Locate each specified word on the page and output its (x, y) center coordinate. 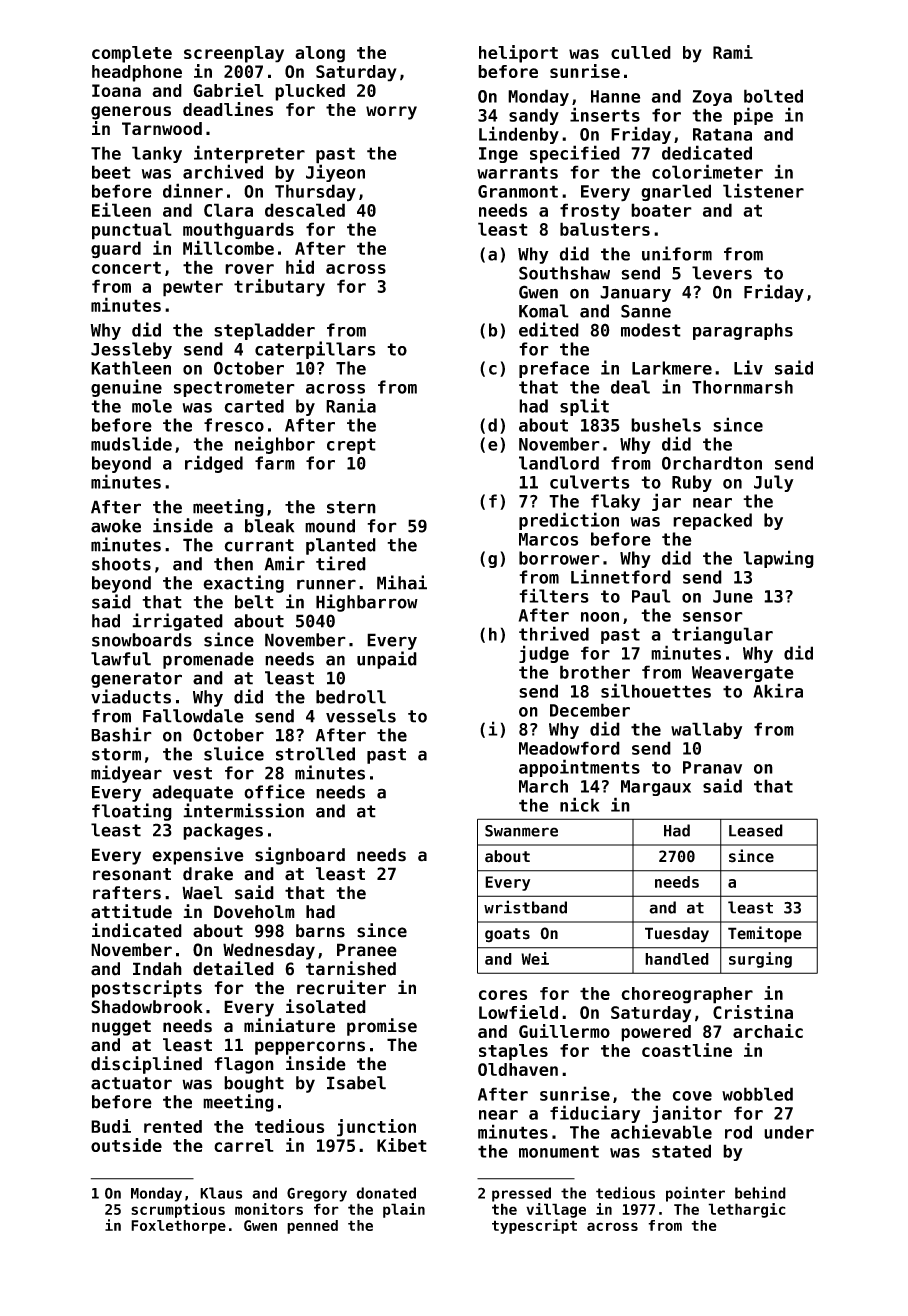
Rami (733, 52)
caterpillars (315, 350)
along (320, 54)
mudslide (131, 443)
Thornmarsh (742, 387)
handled (677, 959)
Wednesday (269, 951)
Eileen (121, 209)
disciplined (146, 1065)
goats (507, 935)
